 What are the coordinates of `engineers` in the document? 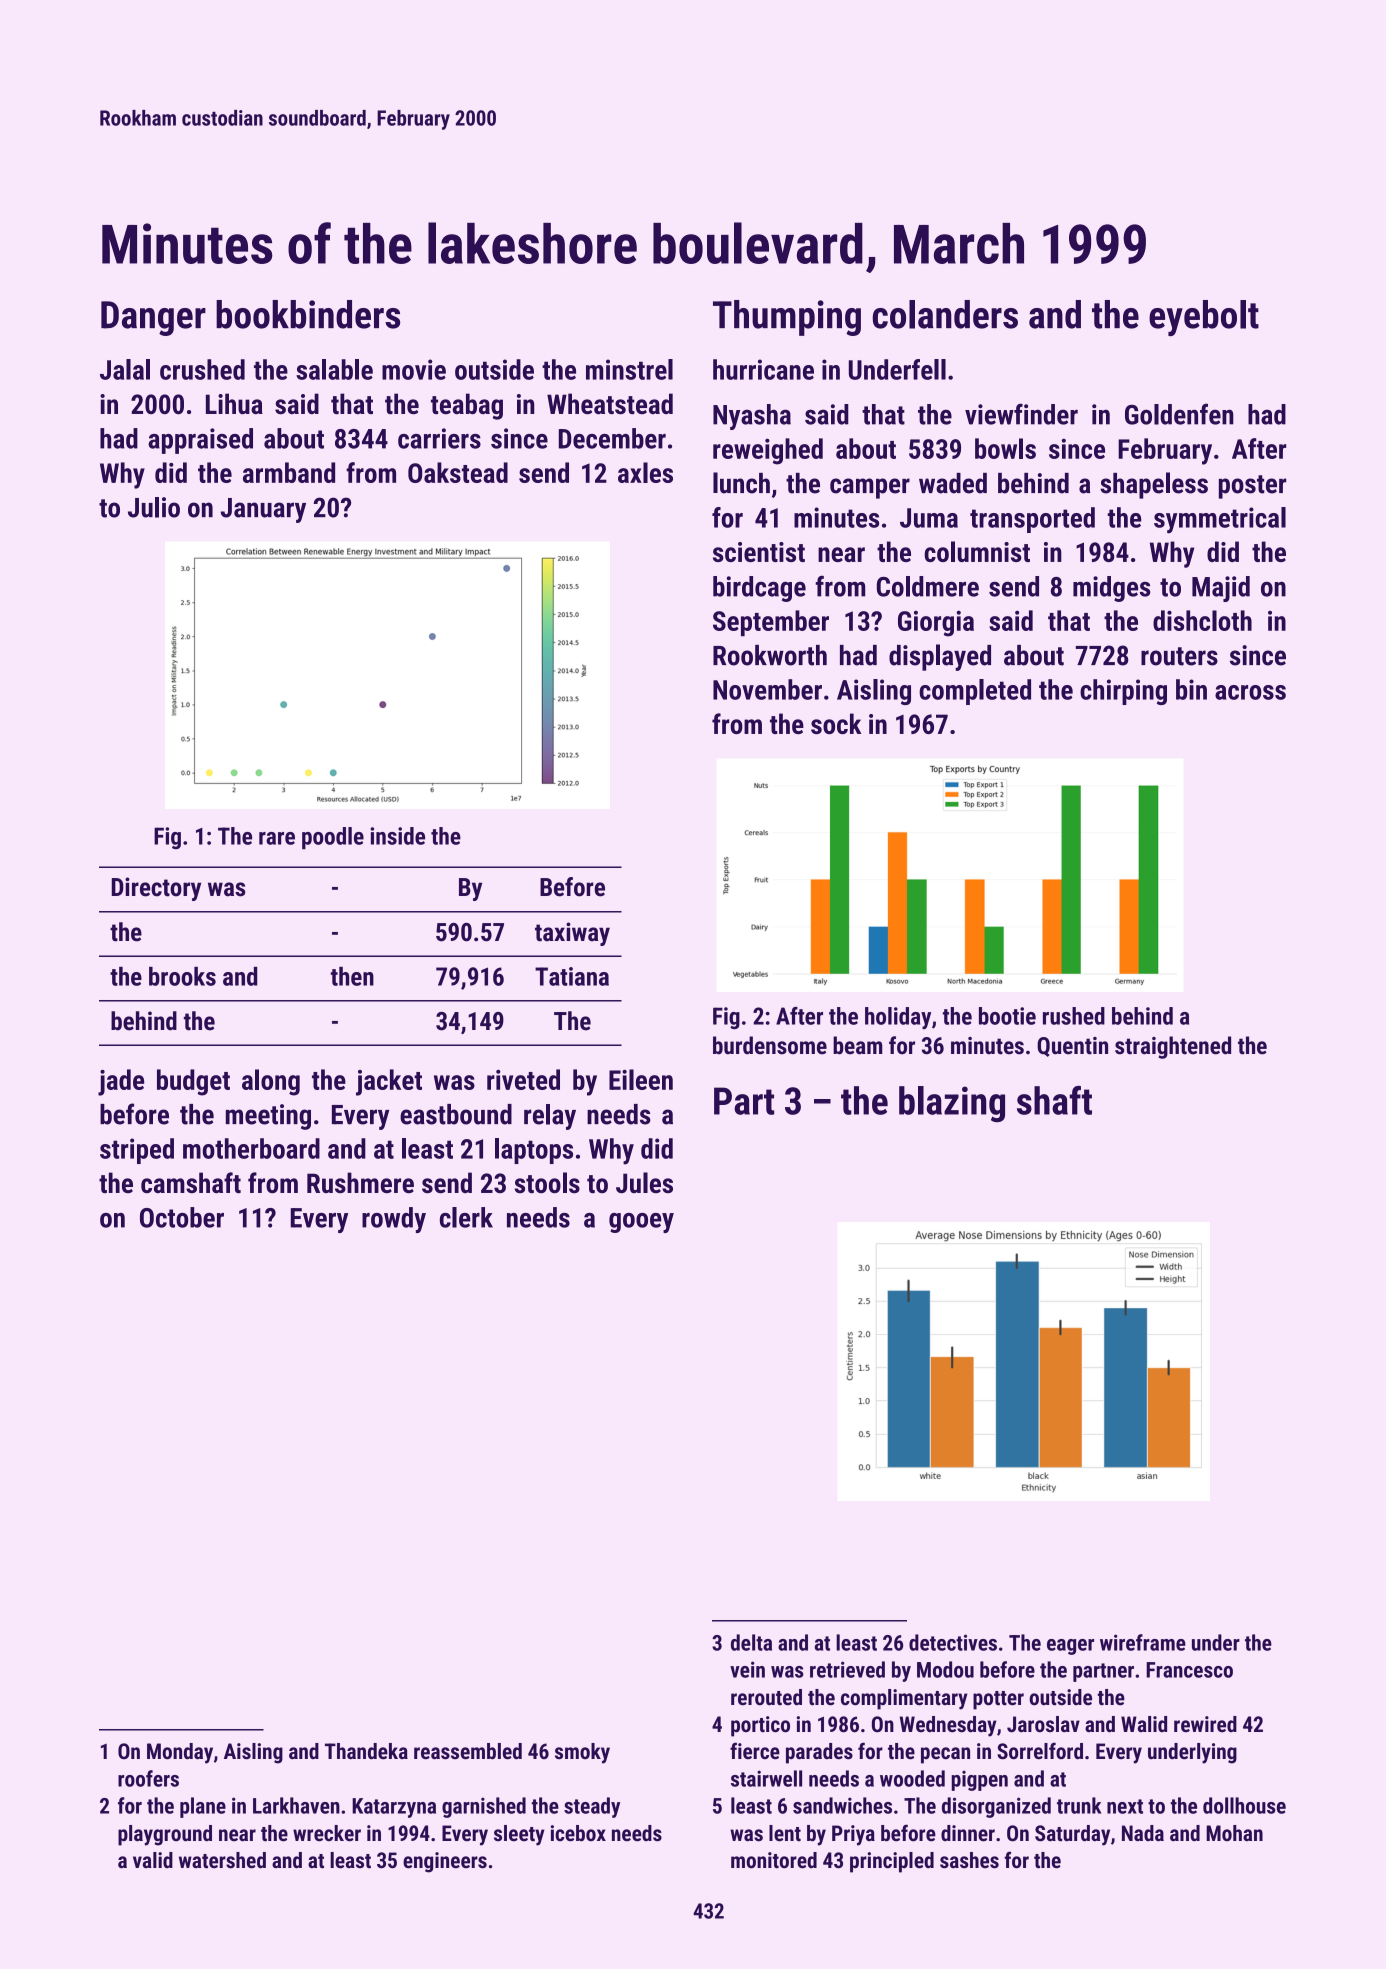 It's located at (445, 1862).
